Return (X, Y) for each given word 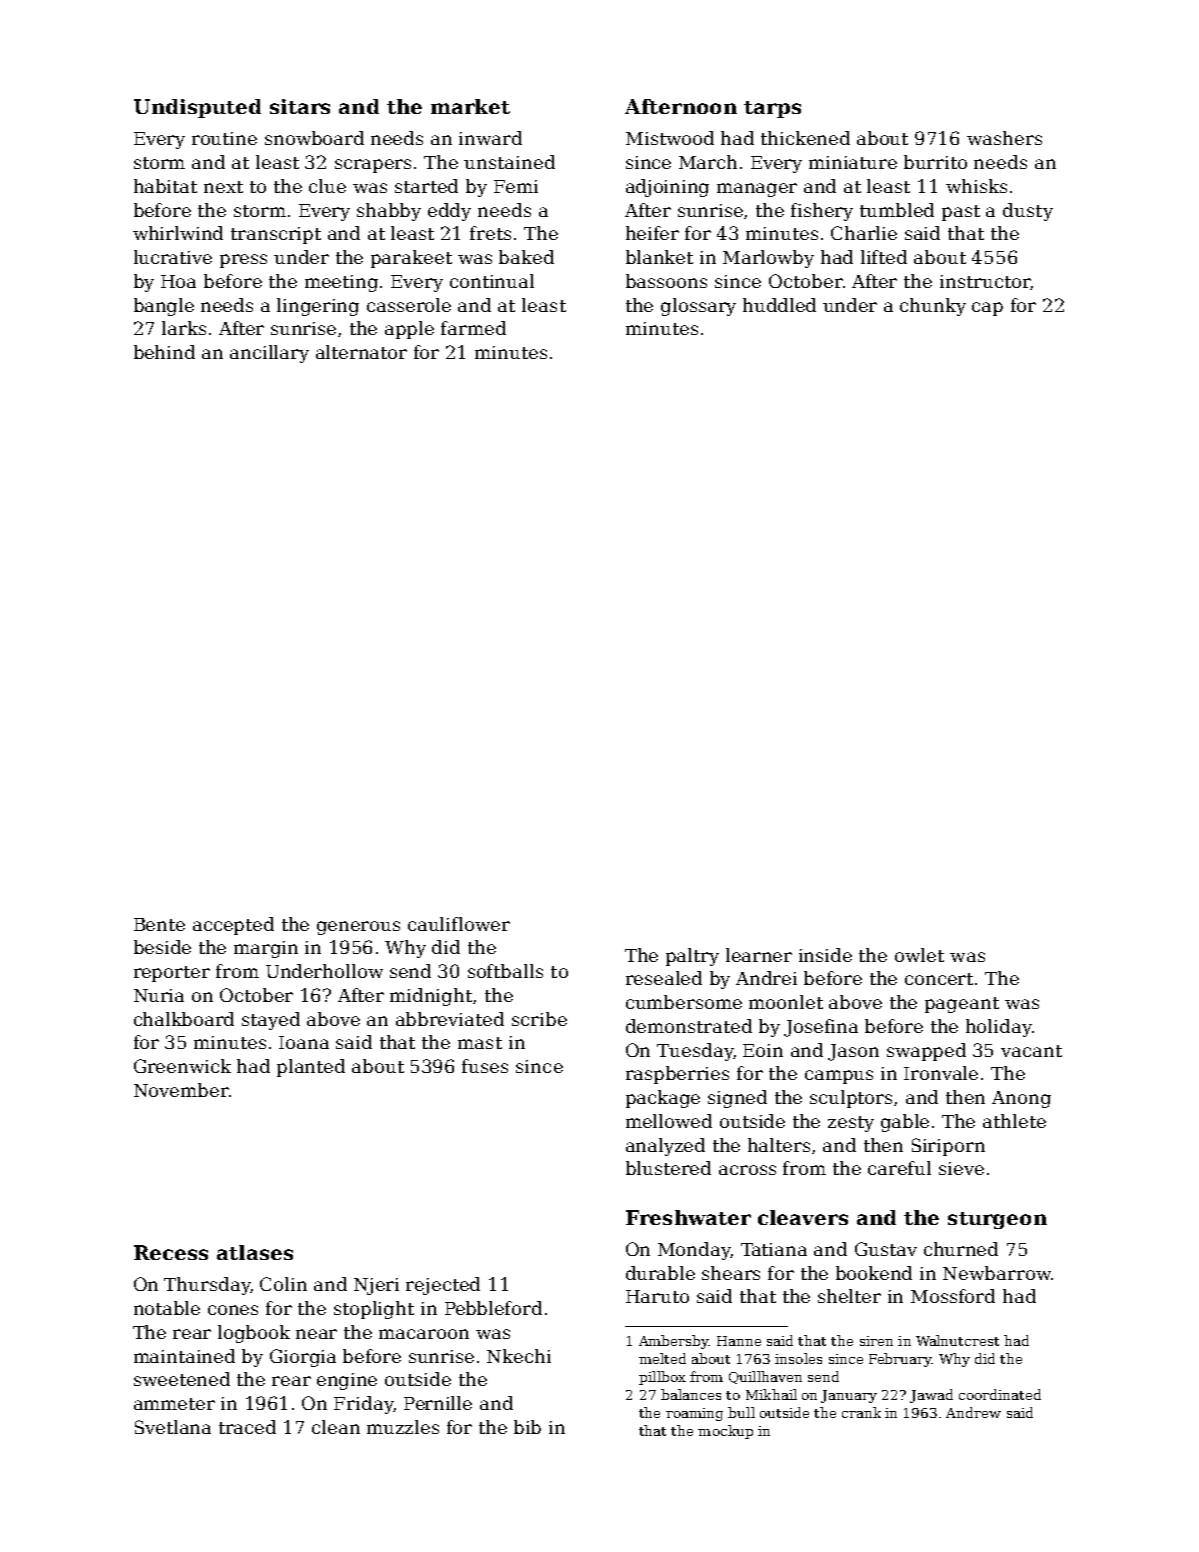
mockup (725, 1432)
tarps (772, 109)
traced (247, 1427)
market (470, 106)
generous (358, 928)
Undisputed (197, 108)
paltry (692, 957)
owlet (919, 955)
